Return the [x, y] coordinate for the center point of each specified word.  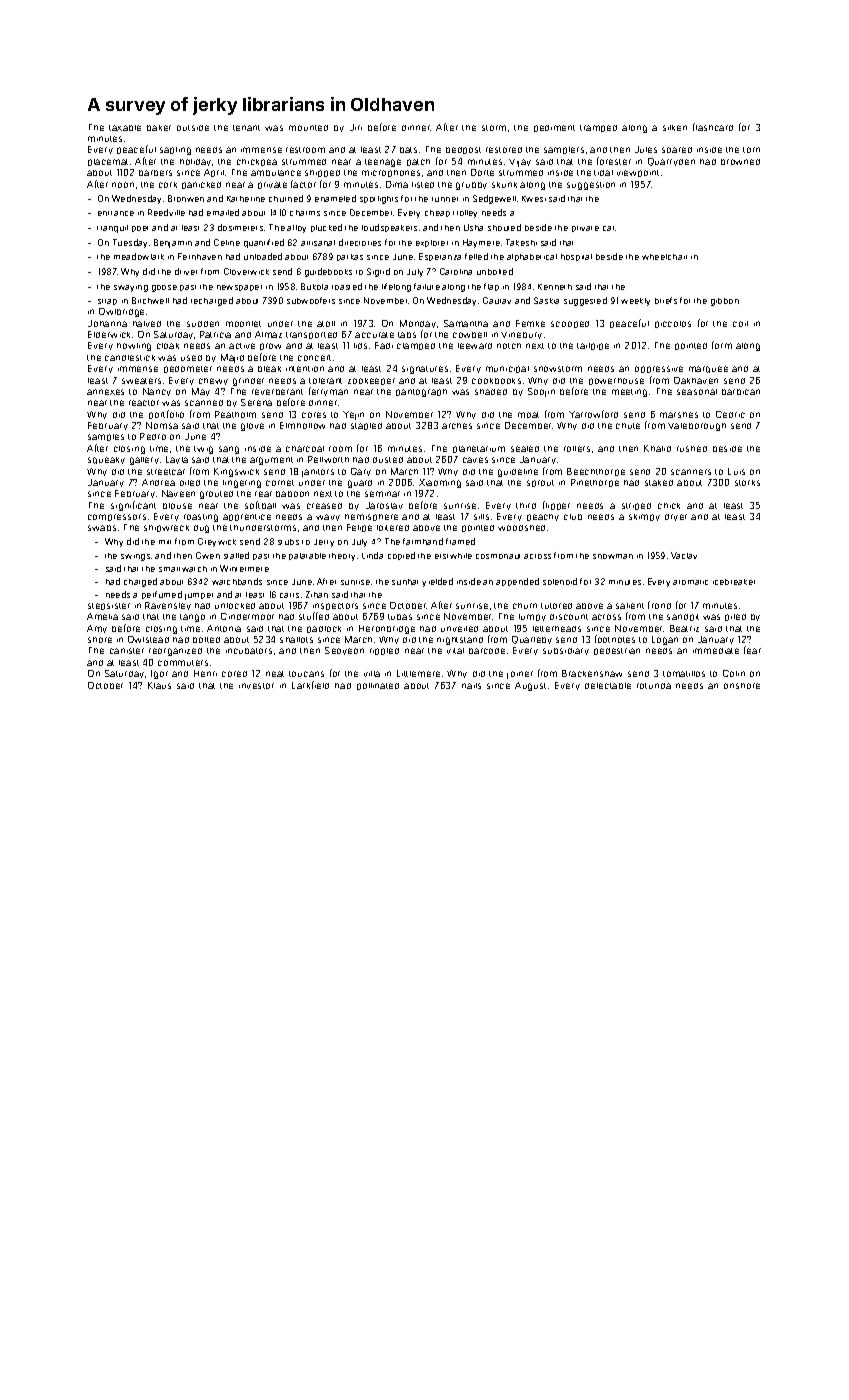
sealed [525, 449]
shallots [296, 640]
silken [675, 128]
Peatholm [235, 414]
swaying [131, 288]
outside [193, 128]
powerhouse [616, 381]
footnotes [615, 639]
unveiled [459, 629]
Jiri [356, 127]
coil [740, 324]
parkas [350, 257]
